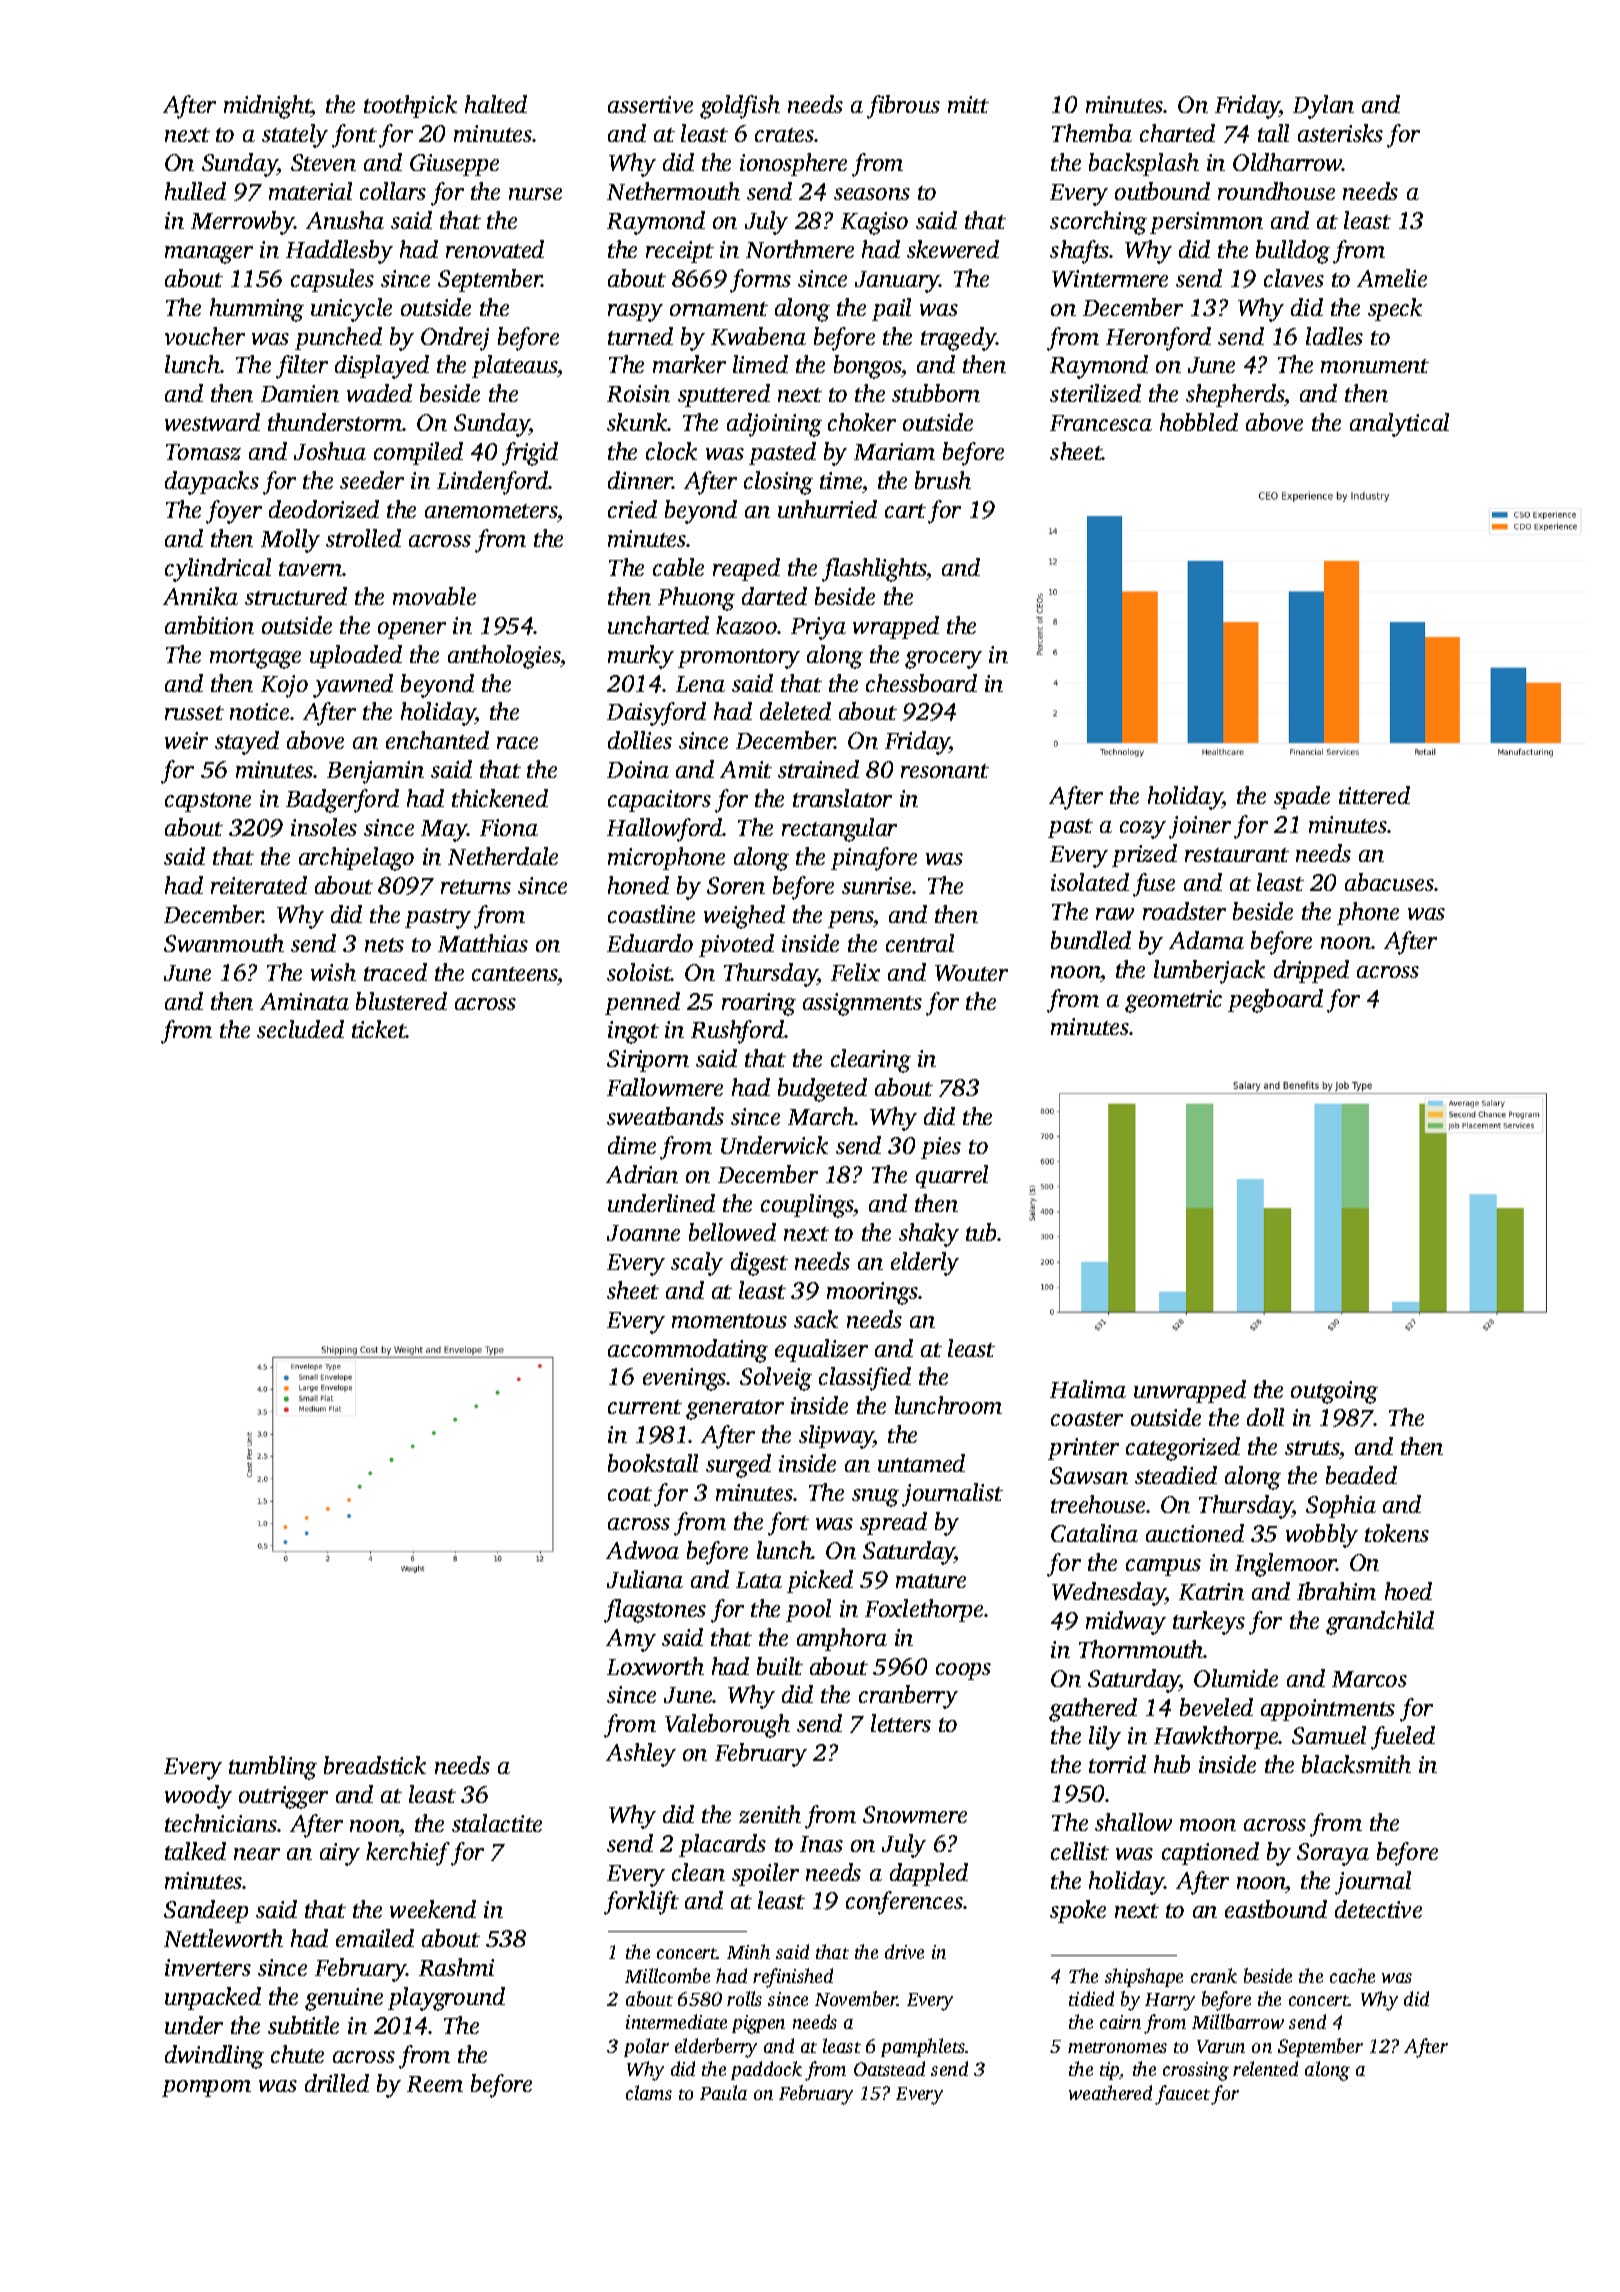 Image resolution: width=1620 pixels, height=2292 pixels. Describe the element at coordinates (650, 104) in the screenshot. I see `assertive` at that location.
